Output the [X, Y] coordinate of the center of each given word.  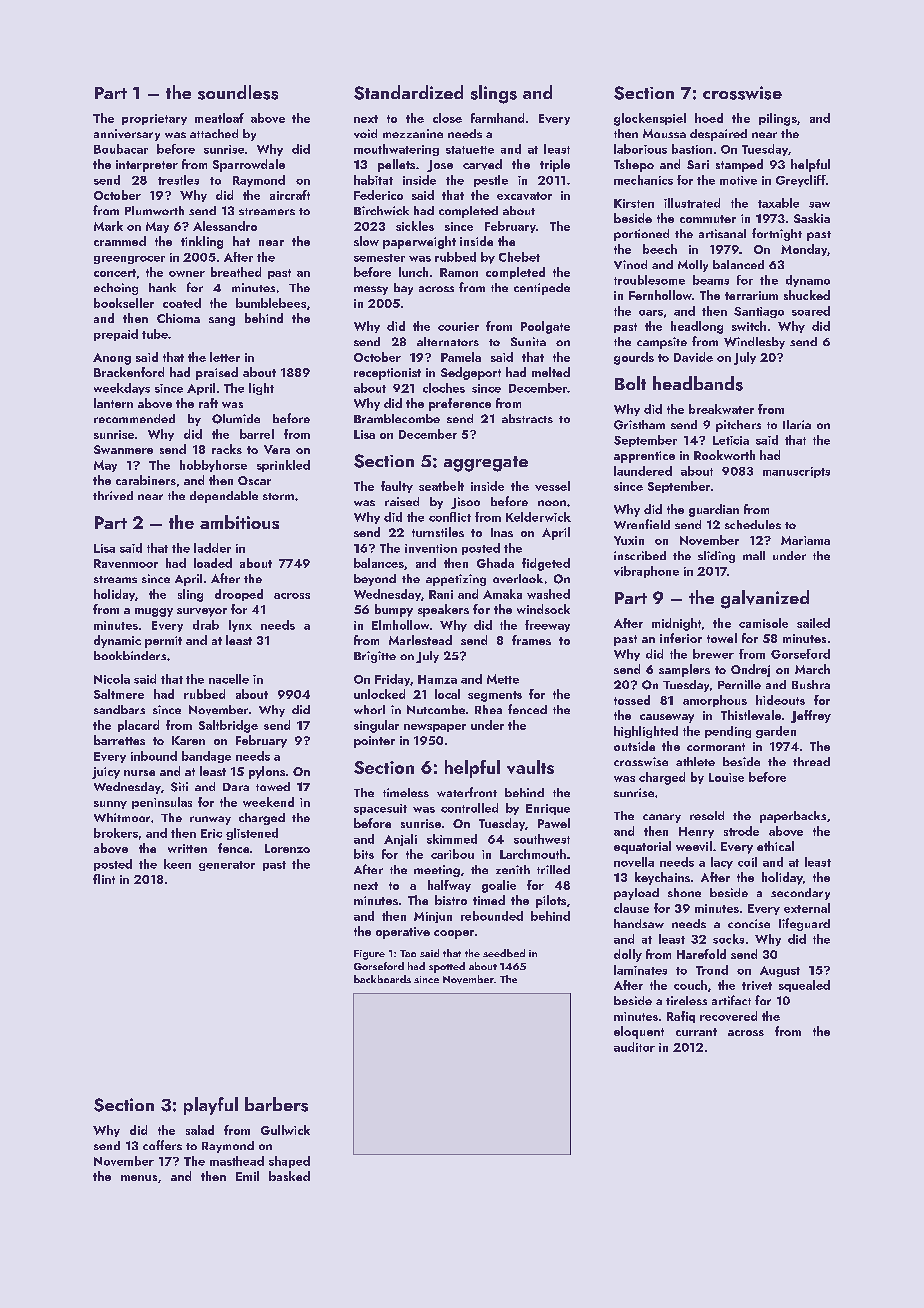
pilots [551, 901]
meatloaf [219, 118]
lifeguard [804, 924]
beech [660, 249]
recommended [134, 418]
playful [211, 1106]
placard [138, 726]
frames [531, 640]
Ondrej [750, 670]
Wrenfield [642, 524]
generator [227, 866]
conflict [450, 517]
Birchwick [381, 210]
